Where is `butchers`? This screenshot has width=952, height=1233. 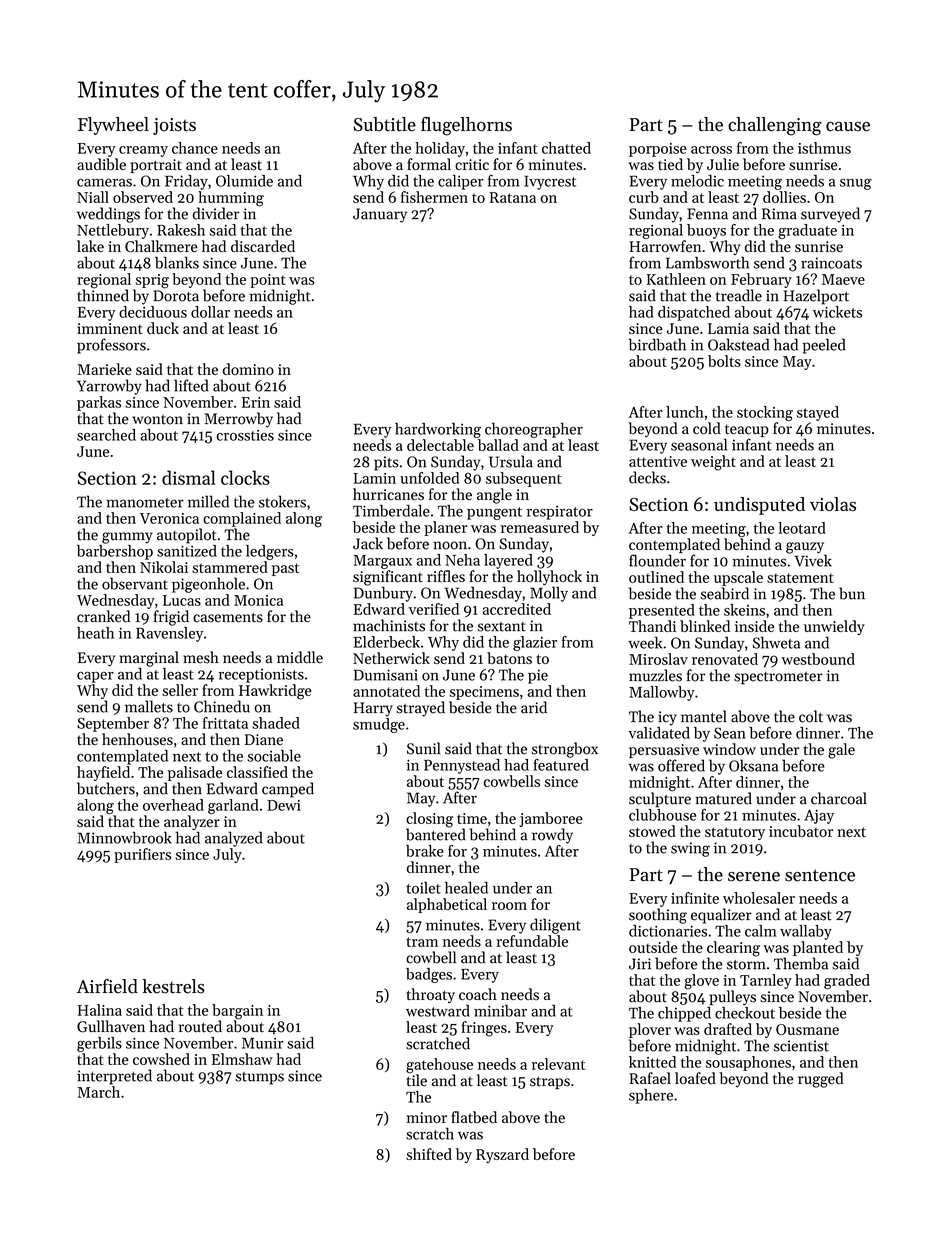
butchers is located at coordinates (106, 788).
